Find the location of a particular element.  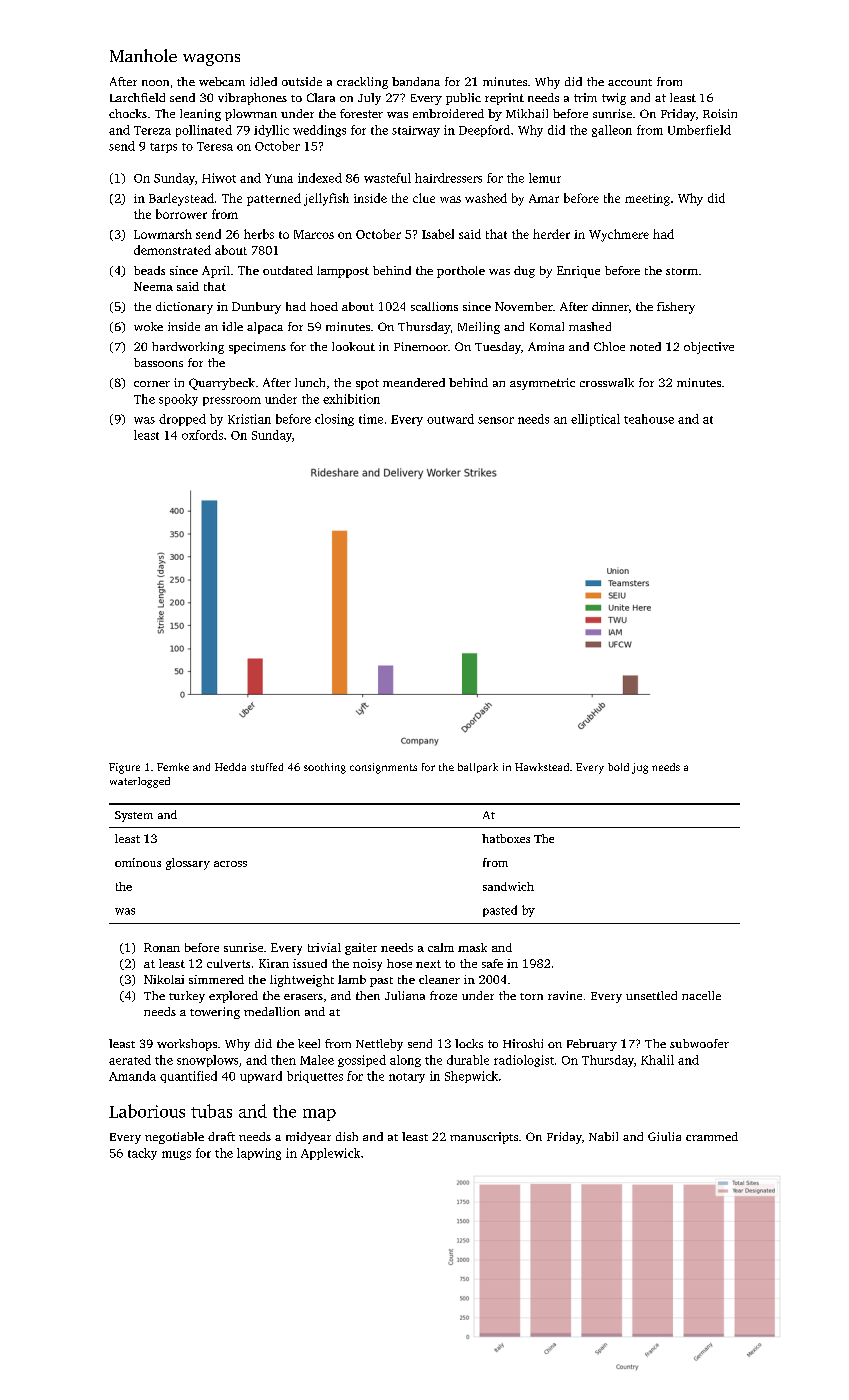

Kristian is located at coordinates (249, 419).
